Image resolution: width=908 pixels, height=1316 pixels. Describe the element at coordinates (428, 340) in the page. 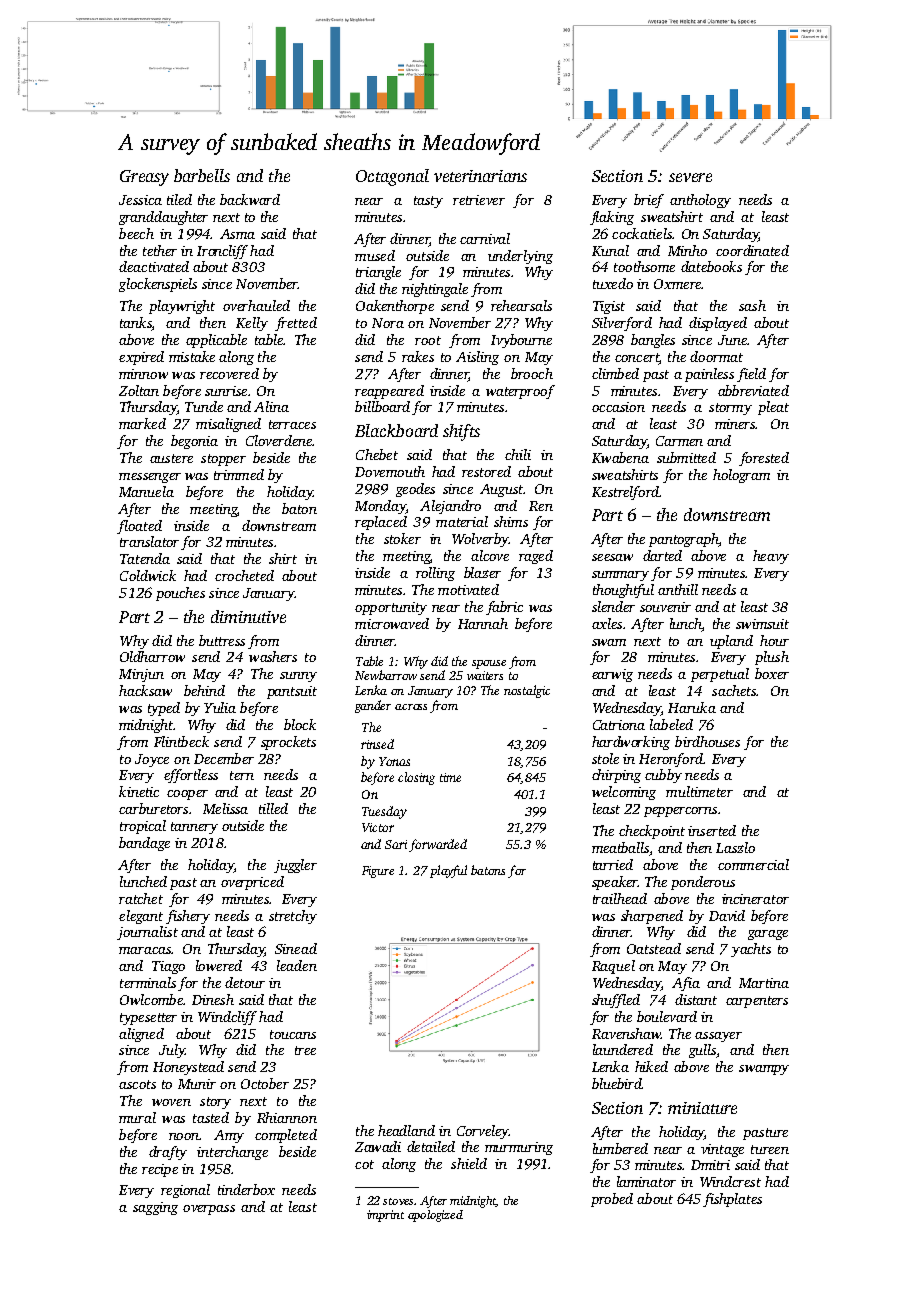

I see `root` at that location.
